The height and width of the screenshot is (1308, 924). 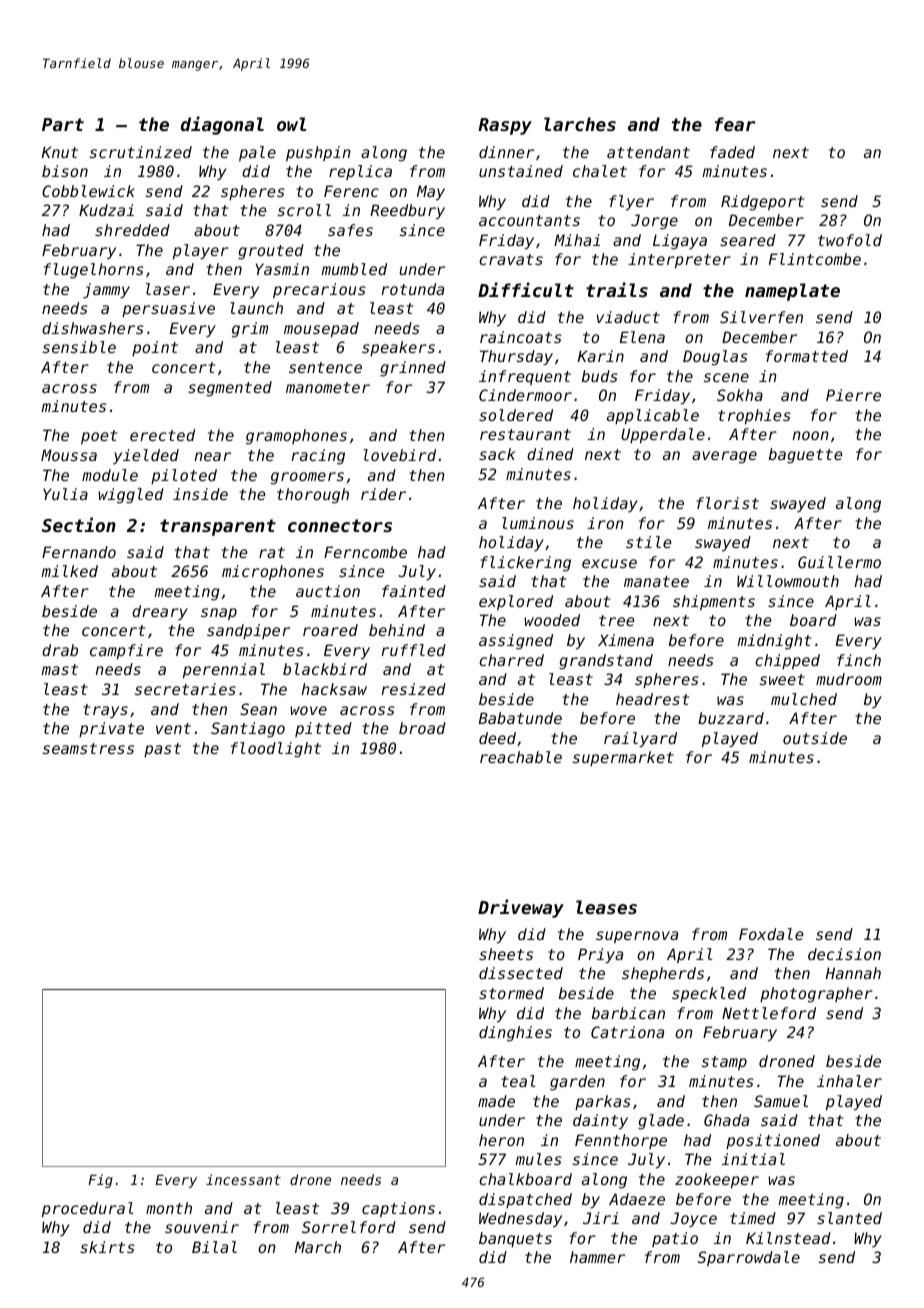 What do you see at coordinates (218, 527) in the screenshot?
I see `transparent` at bounding box center [218, 527].
